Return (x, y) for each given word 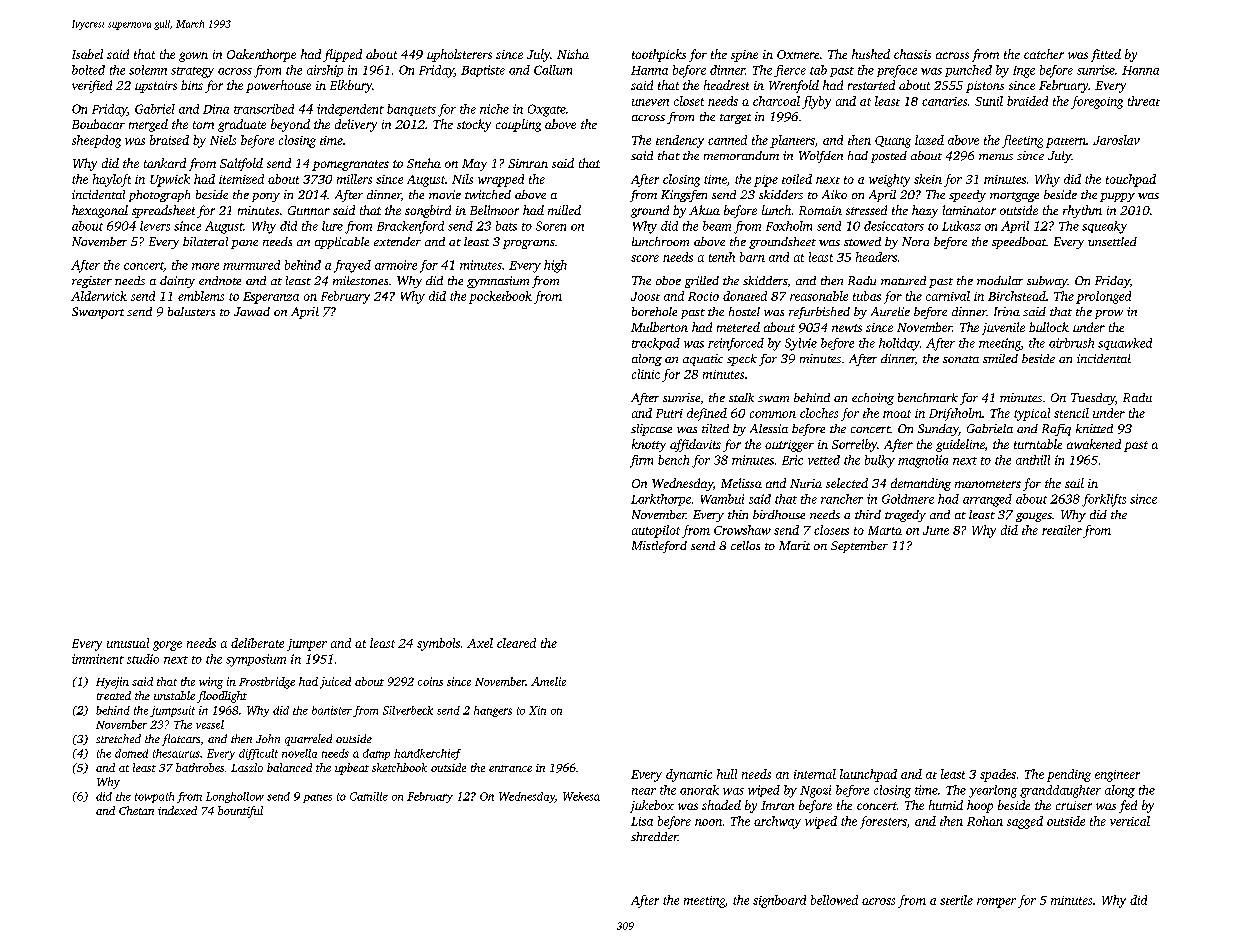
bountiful (240, 812)
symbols (438, 644)
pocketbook (500, 297)
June (936, 530)
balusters (191, 311)
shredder (654, 836)
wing (211, 683)
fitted (1106, 55)
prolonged (1103, 297)
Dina (216, 109)
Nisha (573, 54)
